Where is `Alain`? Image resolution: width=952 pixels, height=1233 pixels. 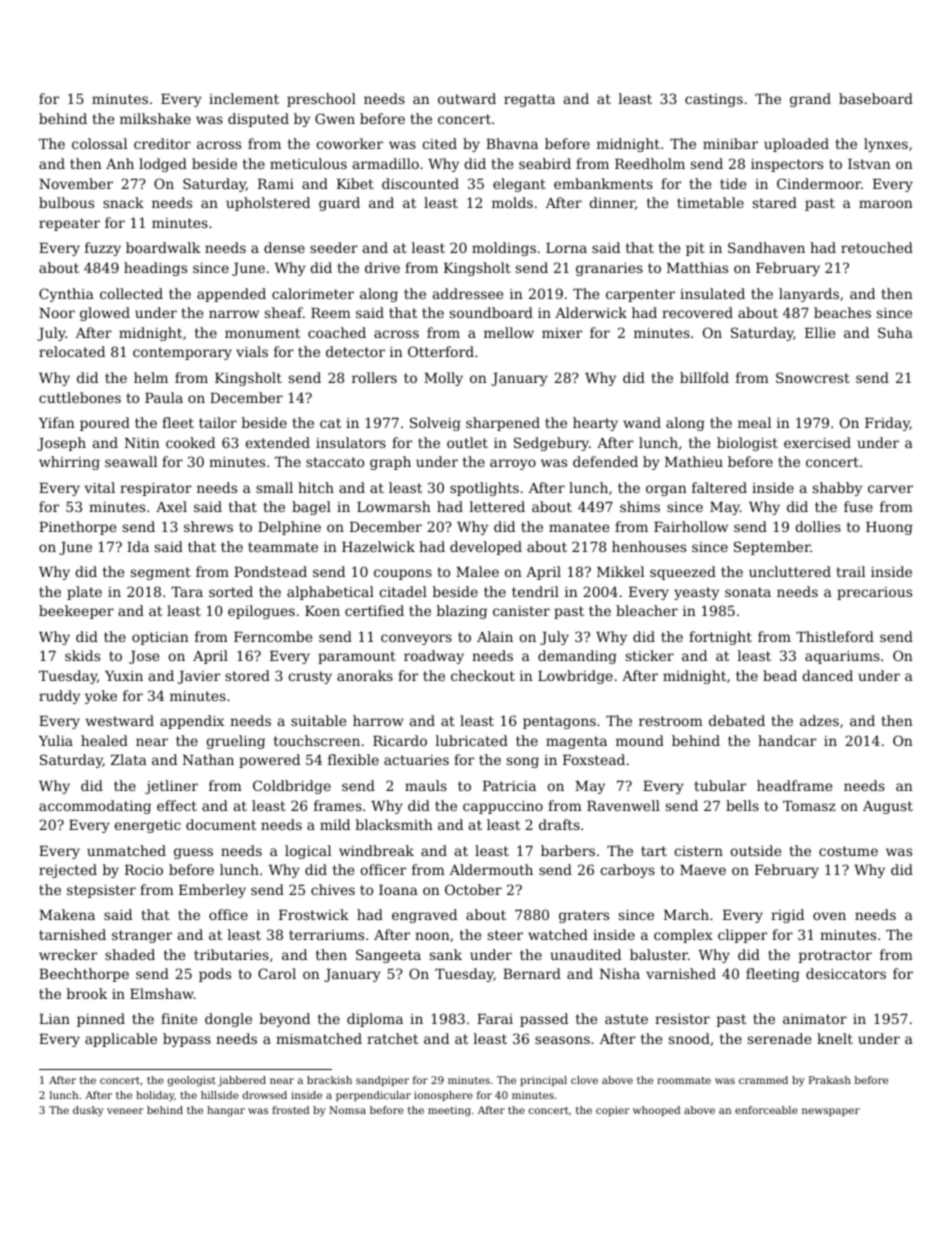 Alain is located at coordinates (495, 636).
